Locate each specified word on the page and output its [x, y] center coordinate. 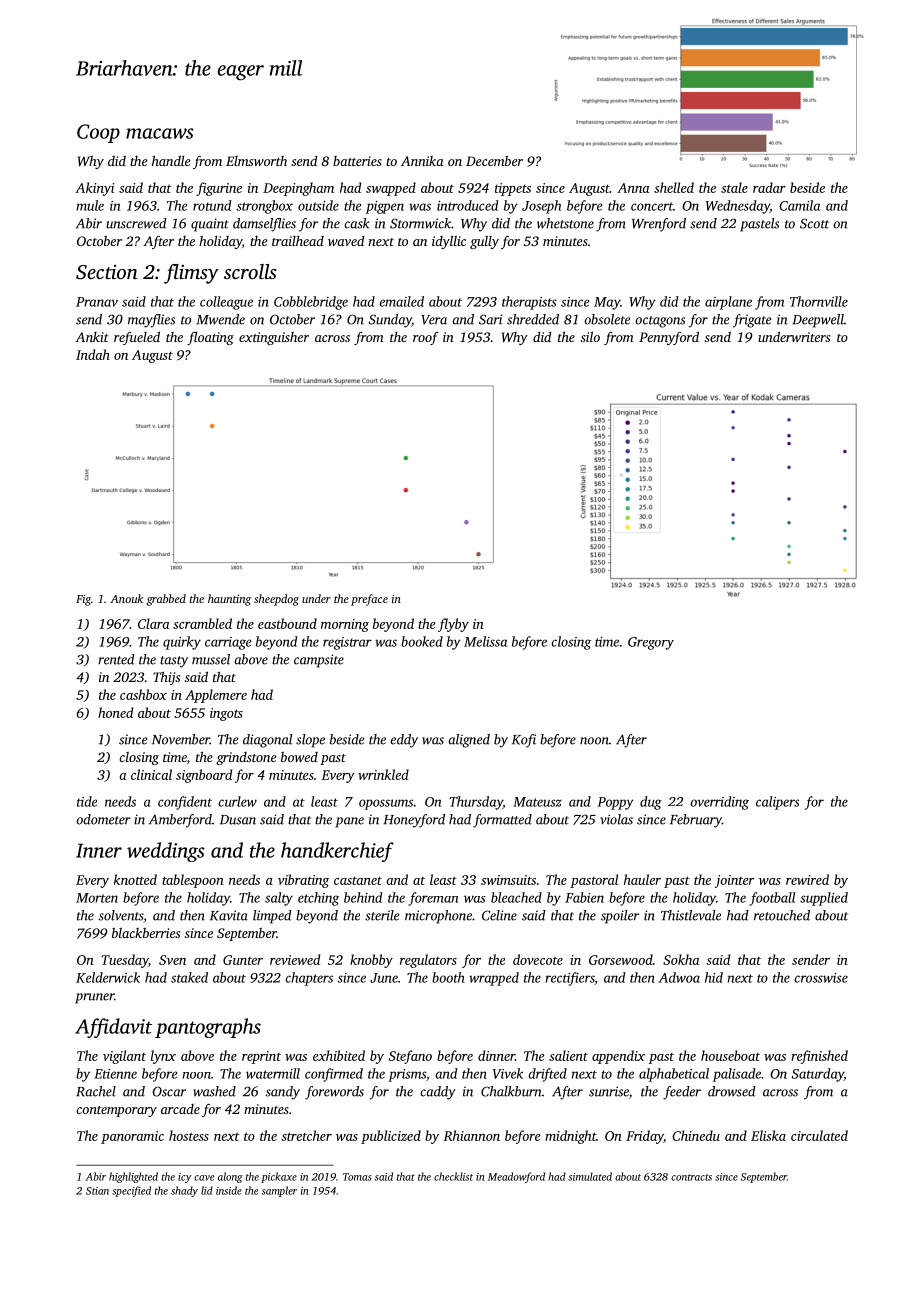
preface [369, 600]
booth [448, 977]
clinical [151, 774]
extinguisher [274, 338]
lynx [163, 1057]
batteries [357, 161]
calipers [777, 803]
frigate [752, 321]
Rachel [96, 1091]
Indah [93, 354]
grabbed [166, 600]
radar [769, 187]
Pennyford [669, 338]
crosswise [821, 978]
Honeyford [414, 821]
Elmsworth [256, 161]
